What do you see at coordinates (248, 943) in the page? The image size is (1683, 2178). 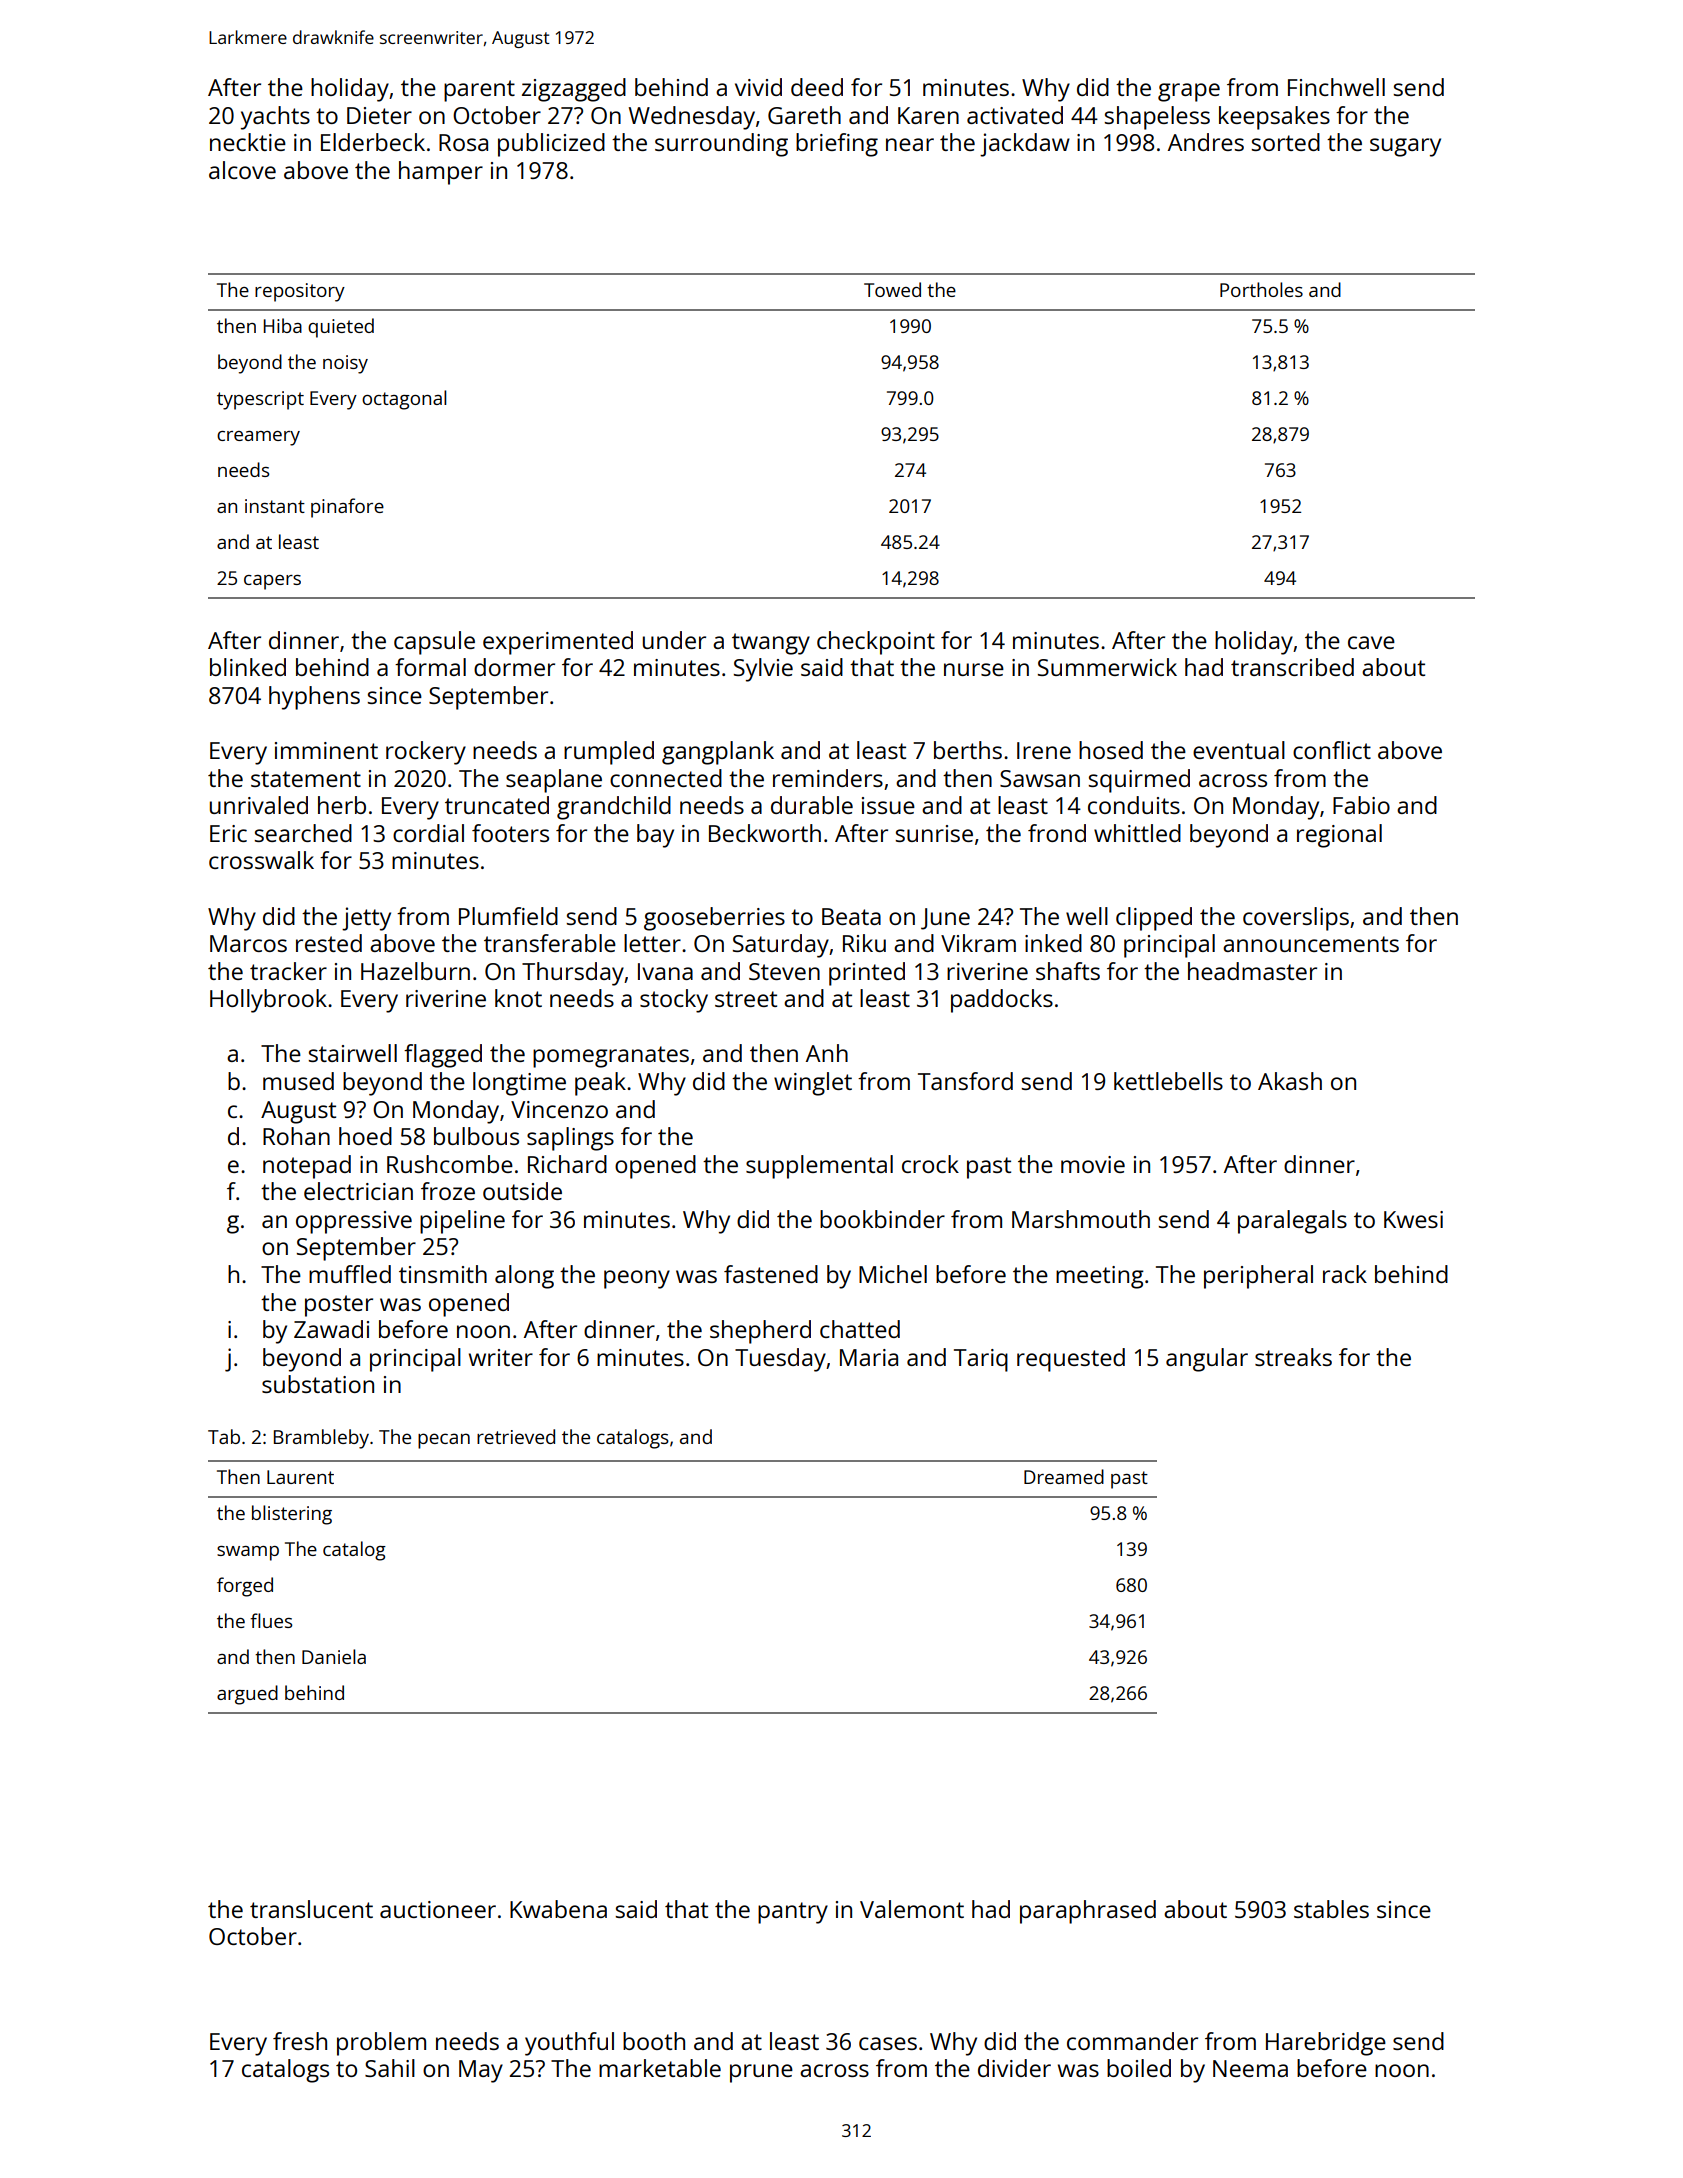 I see `Marcos` at bounding box center [248, 943].
